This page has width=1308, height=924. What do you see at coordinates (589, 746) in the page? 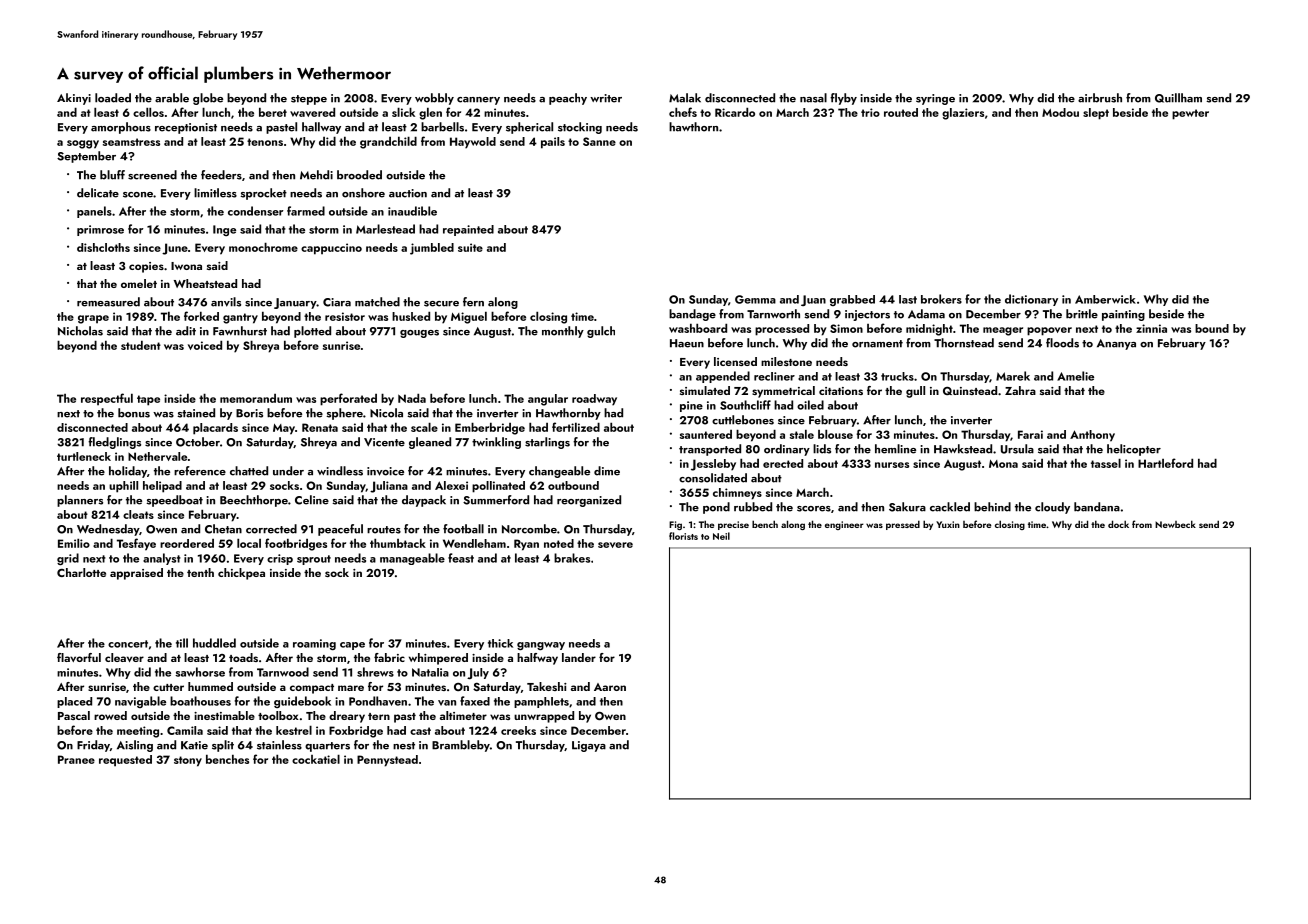
I see `Ligaya` at bounding box center [589, 746].
